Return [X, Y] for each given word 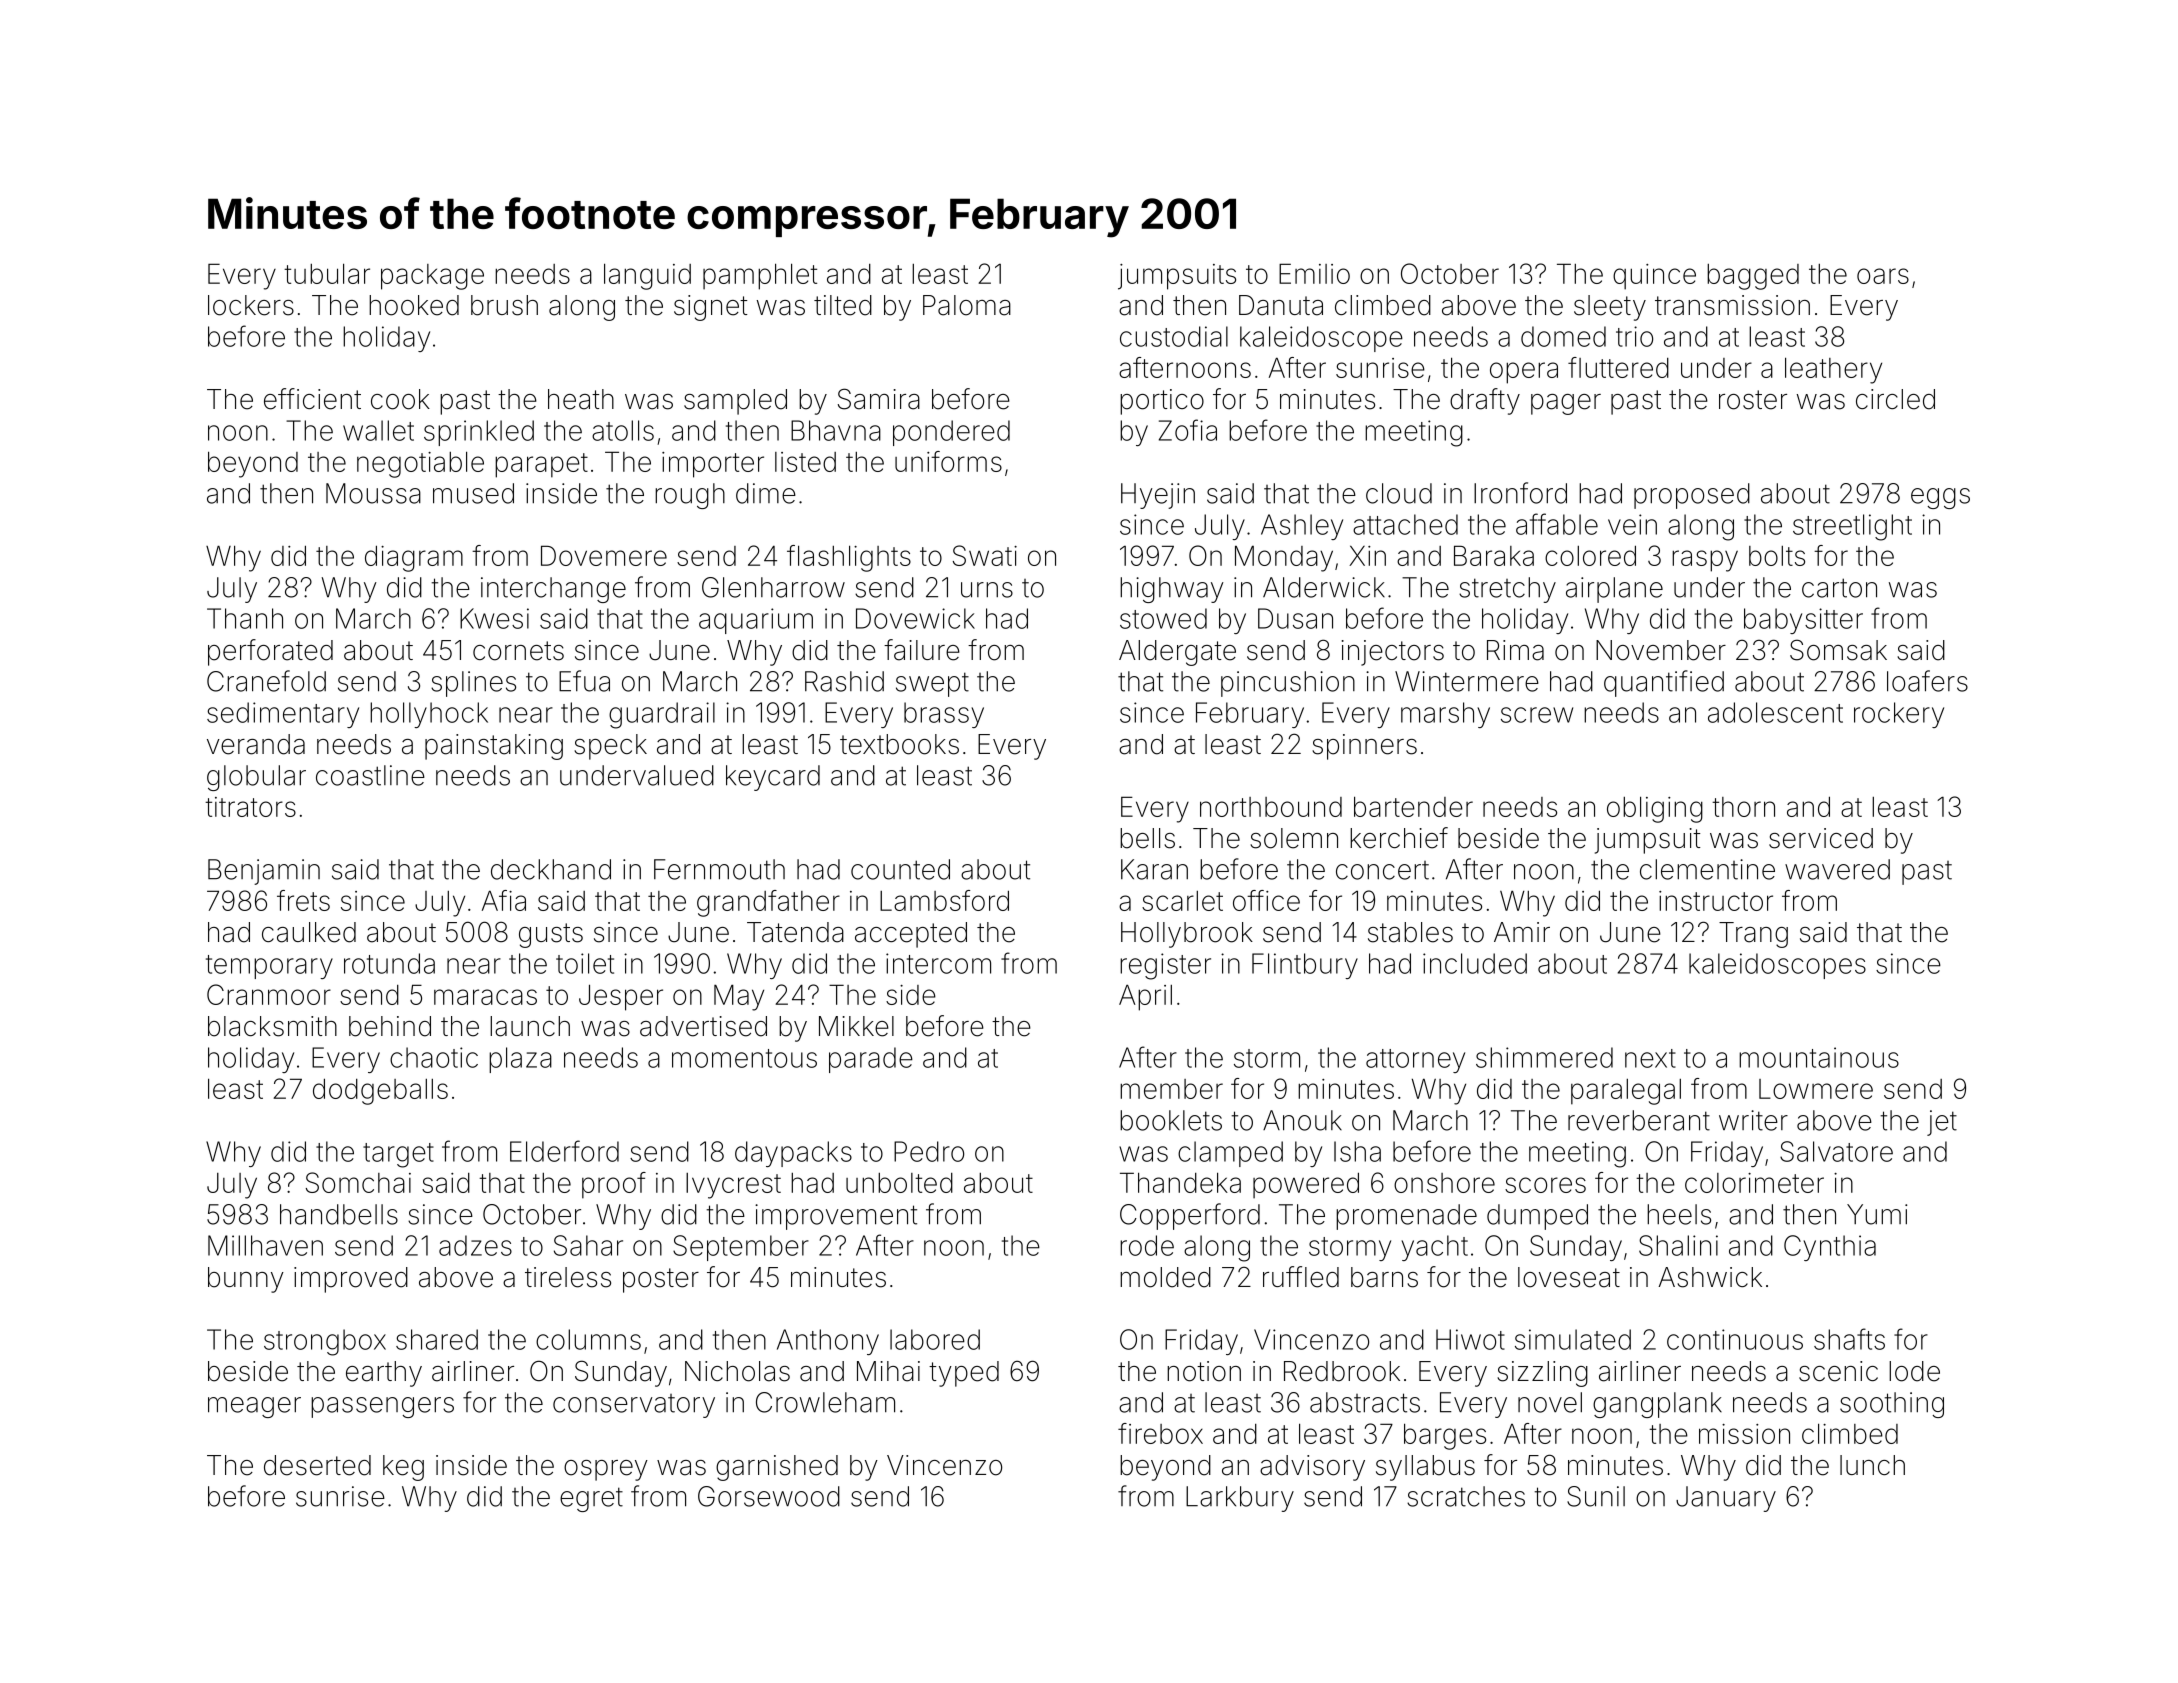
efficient [312, 399]
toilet [585, 963]
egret [591, 1499]
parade [871, 1060]
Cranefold [266, 681]
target [398, 1155]
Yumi [1877, 1214]
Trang [1753, 935]
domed [1563, 336]
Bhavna [836, 430]
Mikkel [856, 1026]
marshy [1445, 715]
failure [922, 650]
